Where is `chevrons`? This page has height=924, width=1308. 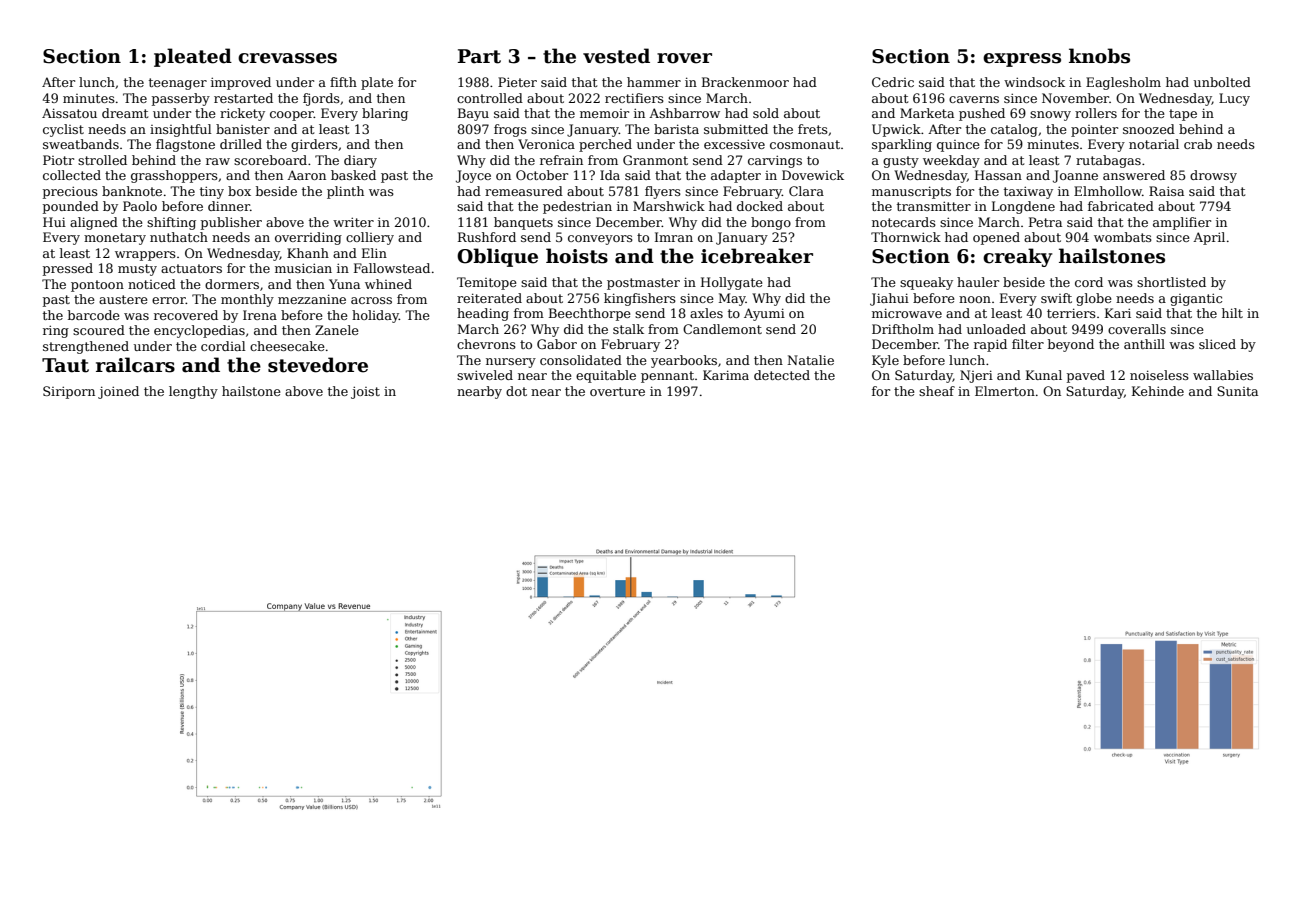 chevrons is located at coordinates (486, 344).
